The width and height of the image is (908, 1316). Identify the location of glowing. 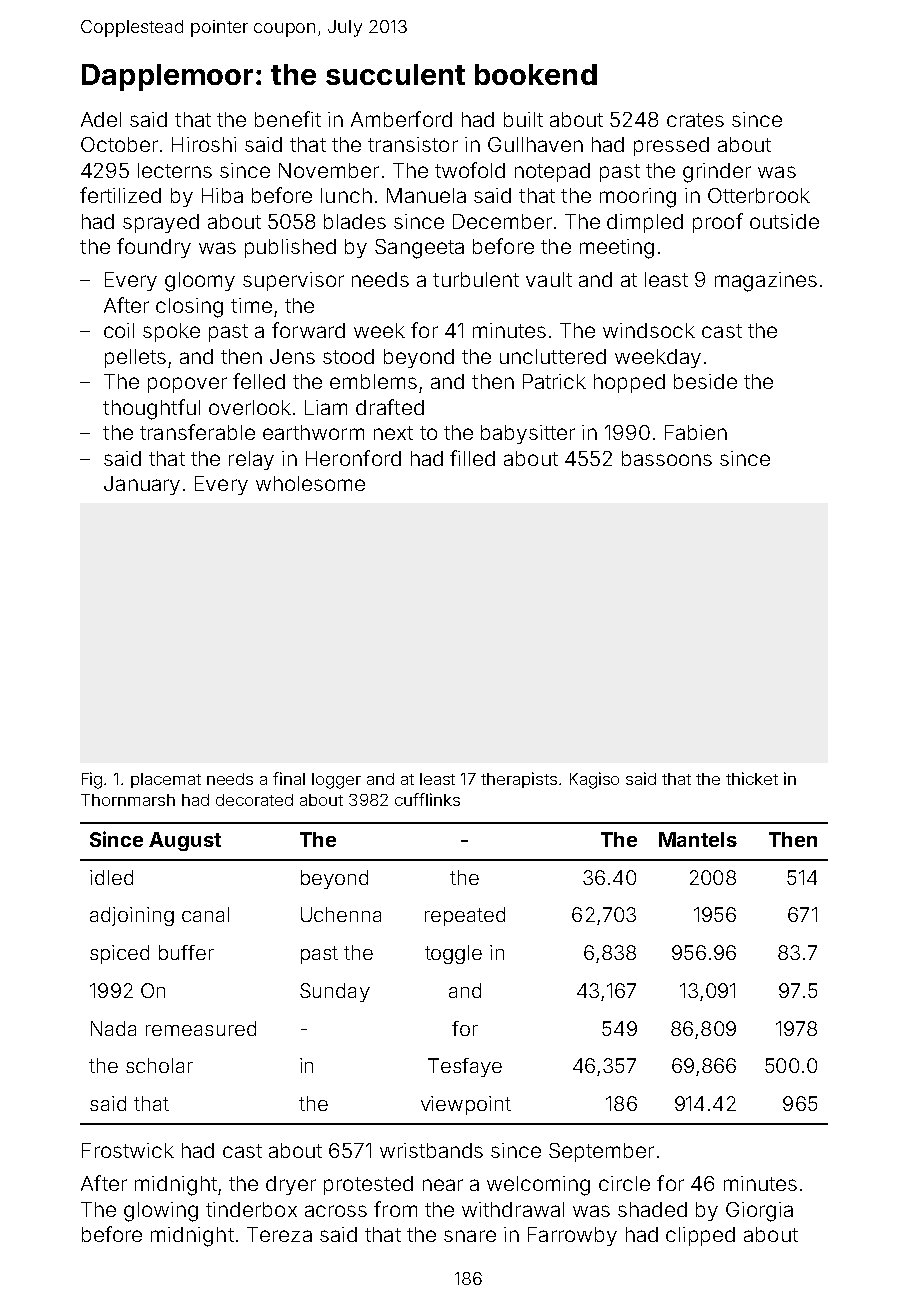
(161, 1212).
